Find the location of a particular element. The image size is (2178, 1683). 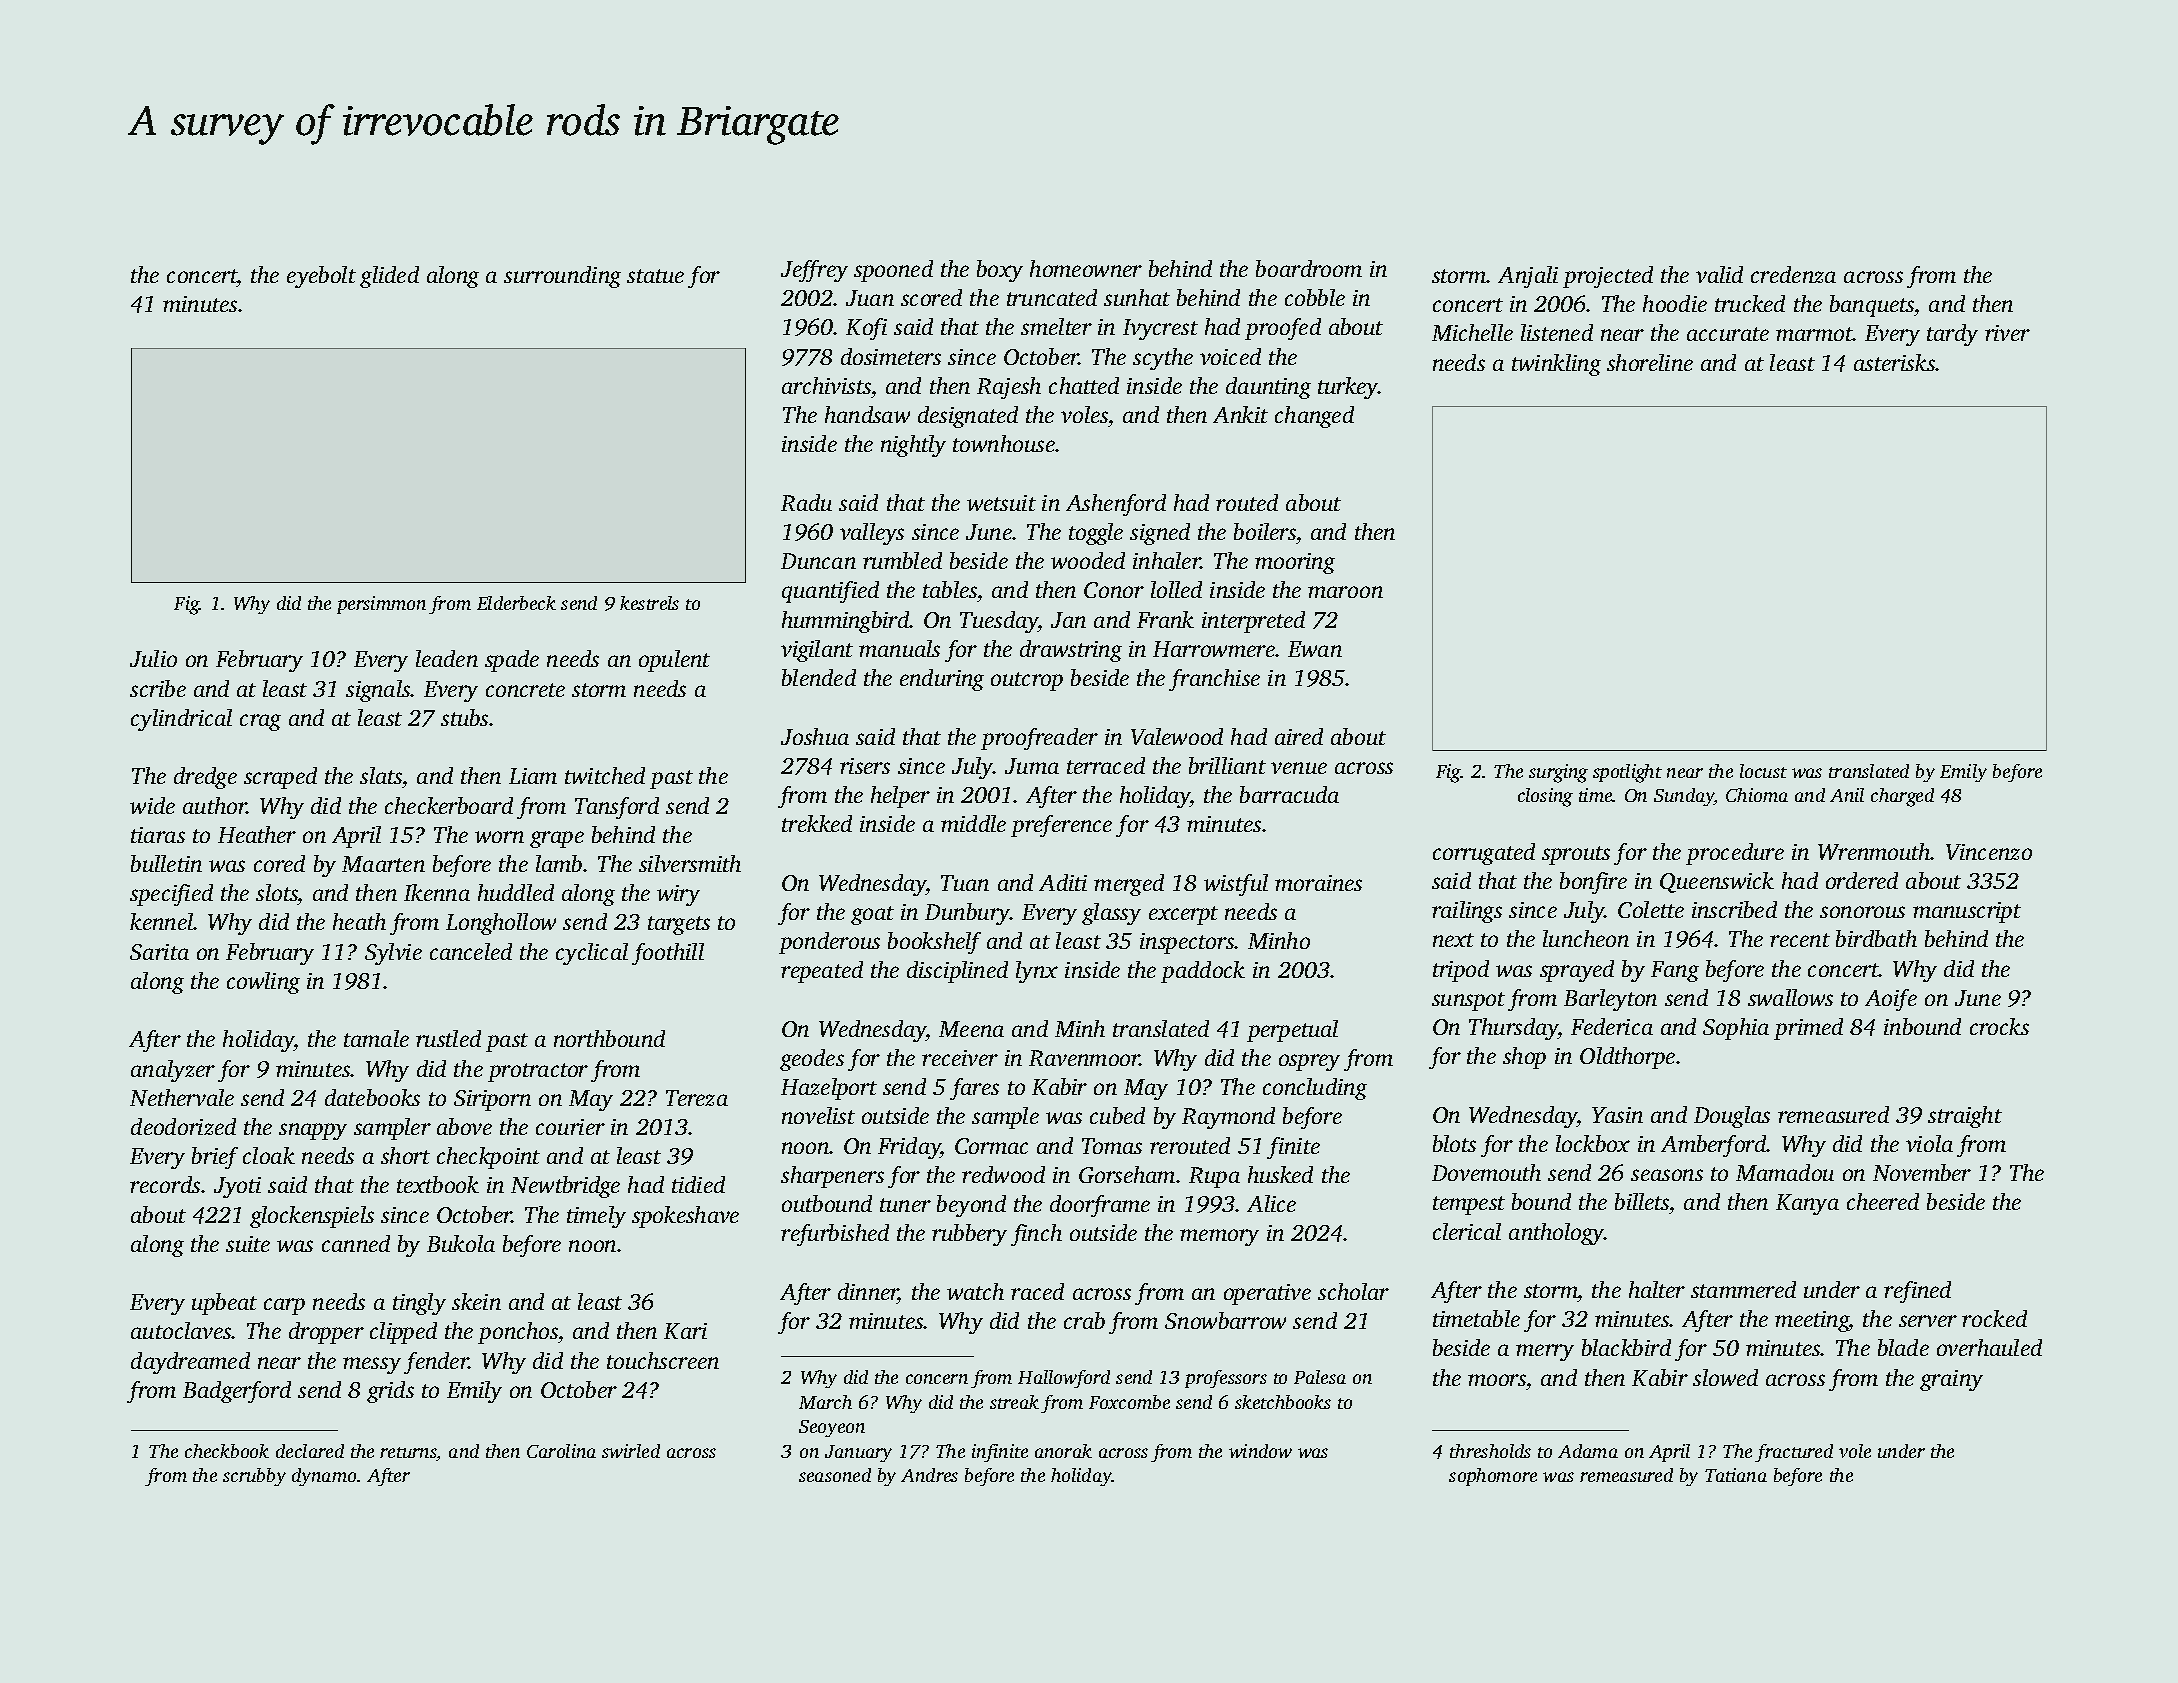

wide is located at coordinates (152, 805).
